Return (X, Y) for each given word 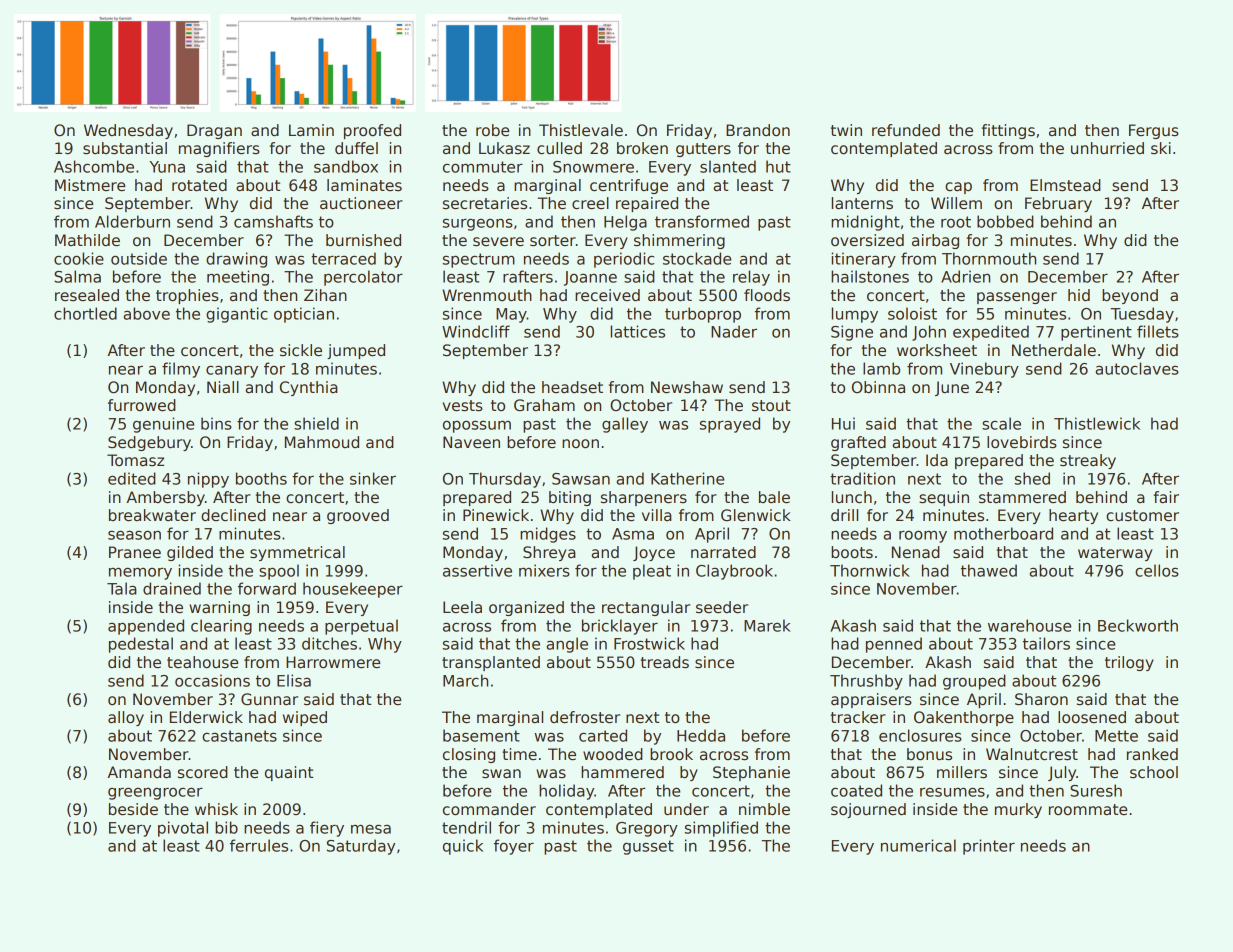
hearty (1073, 516)
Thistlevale (581, 130)
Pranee (135, 552)
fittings (1008, 131)
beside (133, 809)
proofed (372, 131)
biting (570, 498)
